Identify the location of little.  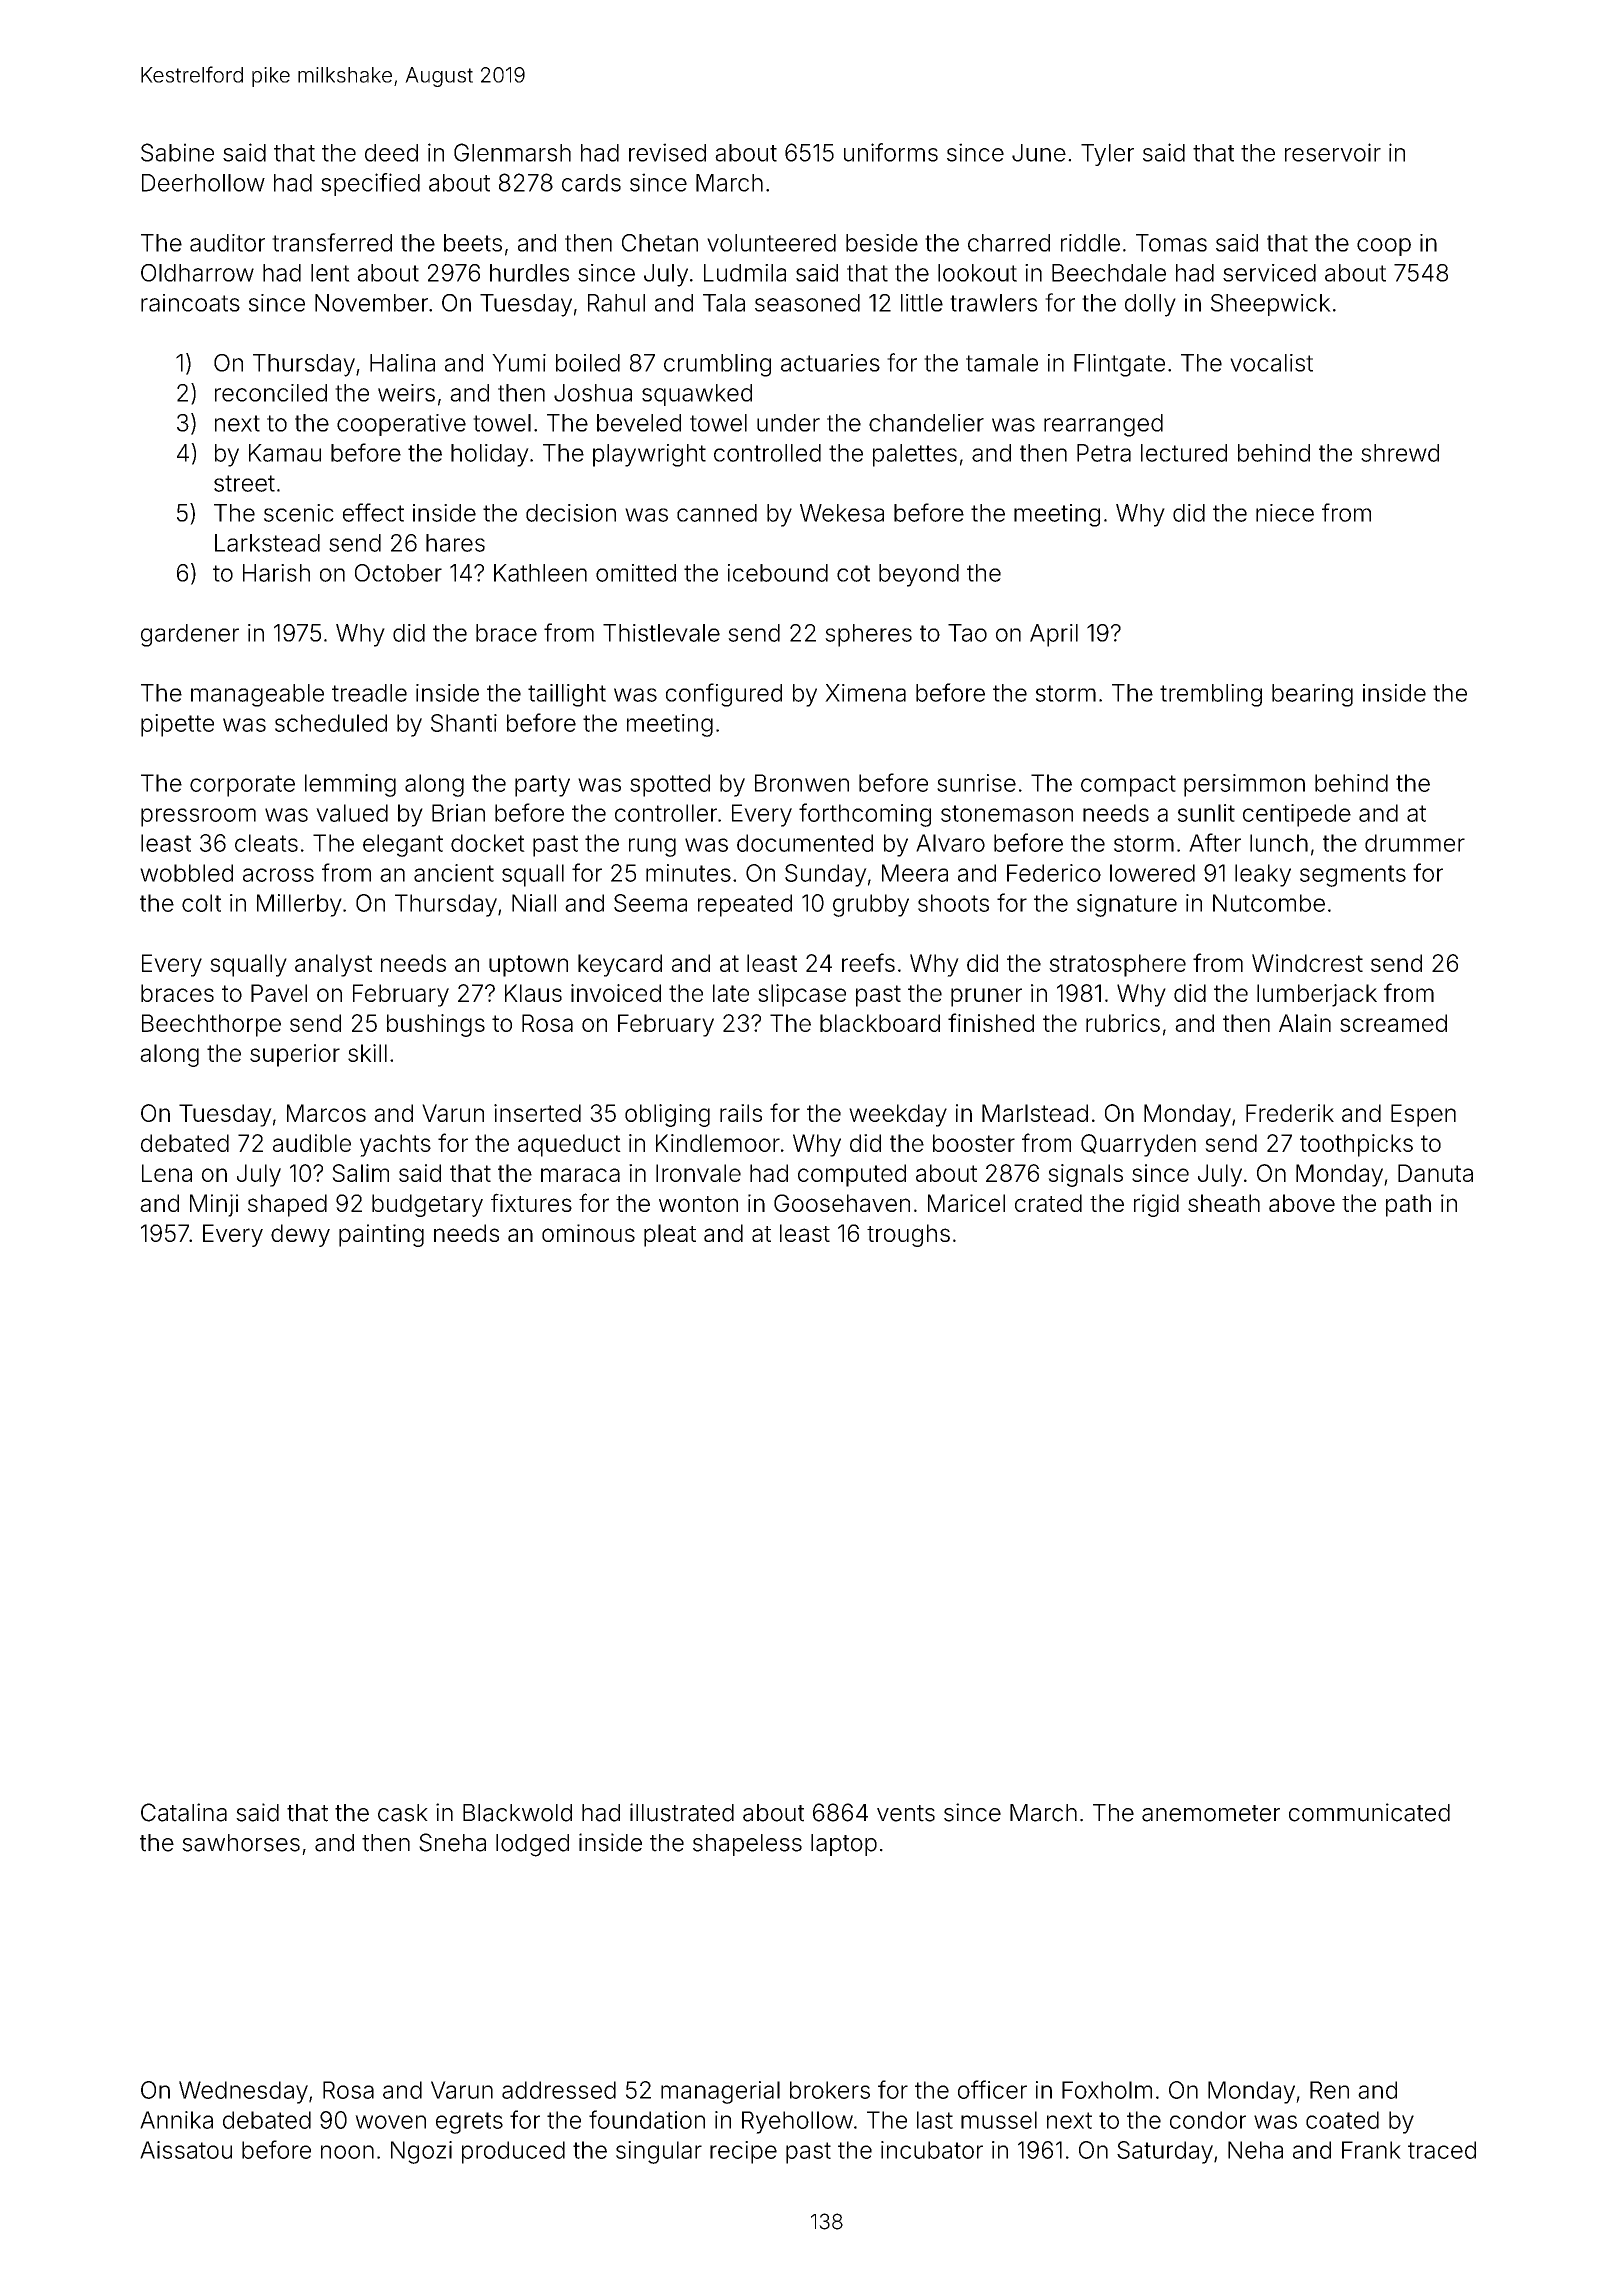
(922, 303).
